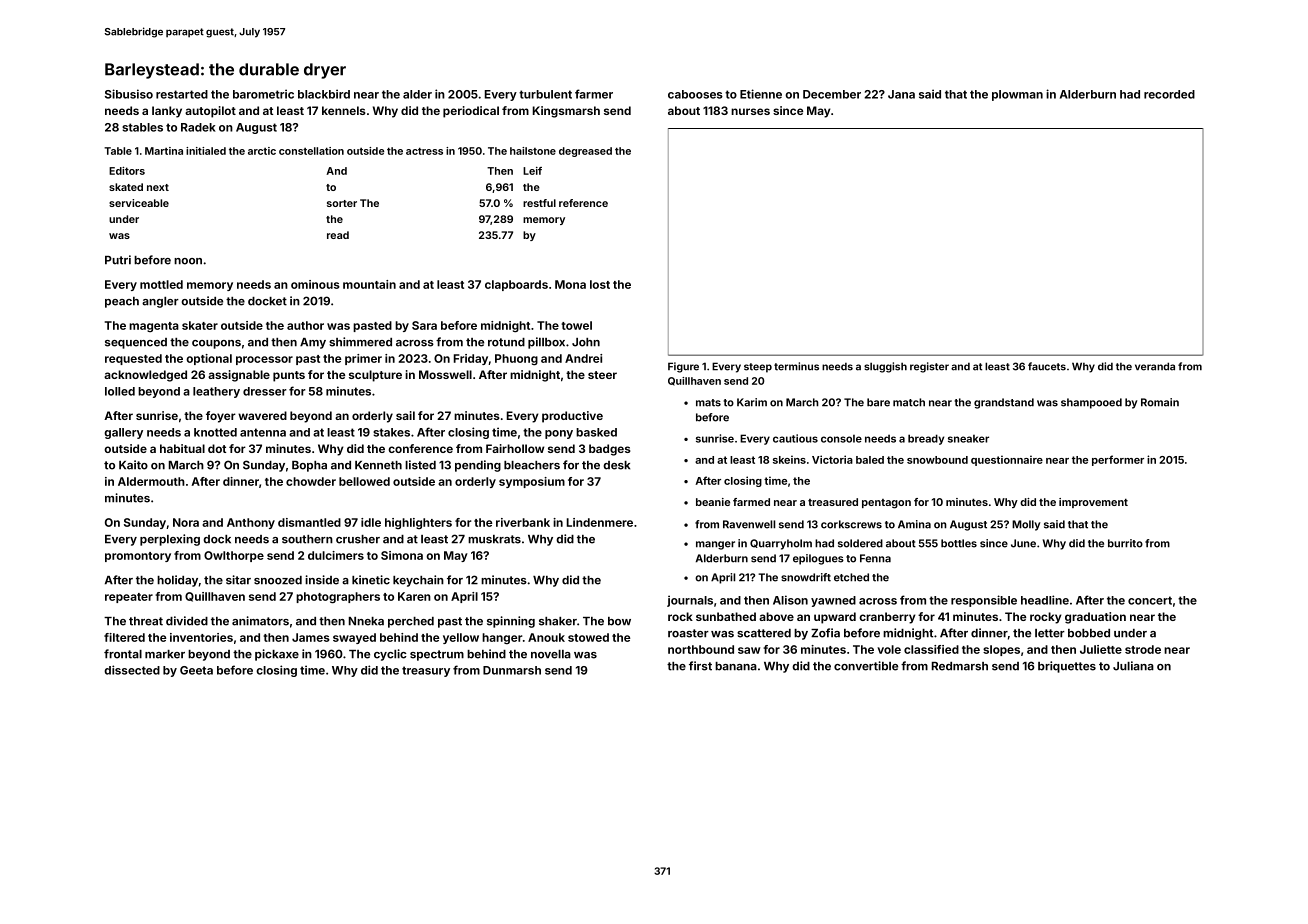 Image resolution: width=1308 pixels, height=924 pixels. Describe the element at coordinates (776, 616) in the page. I see `above` at that location.
